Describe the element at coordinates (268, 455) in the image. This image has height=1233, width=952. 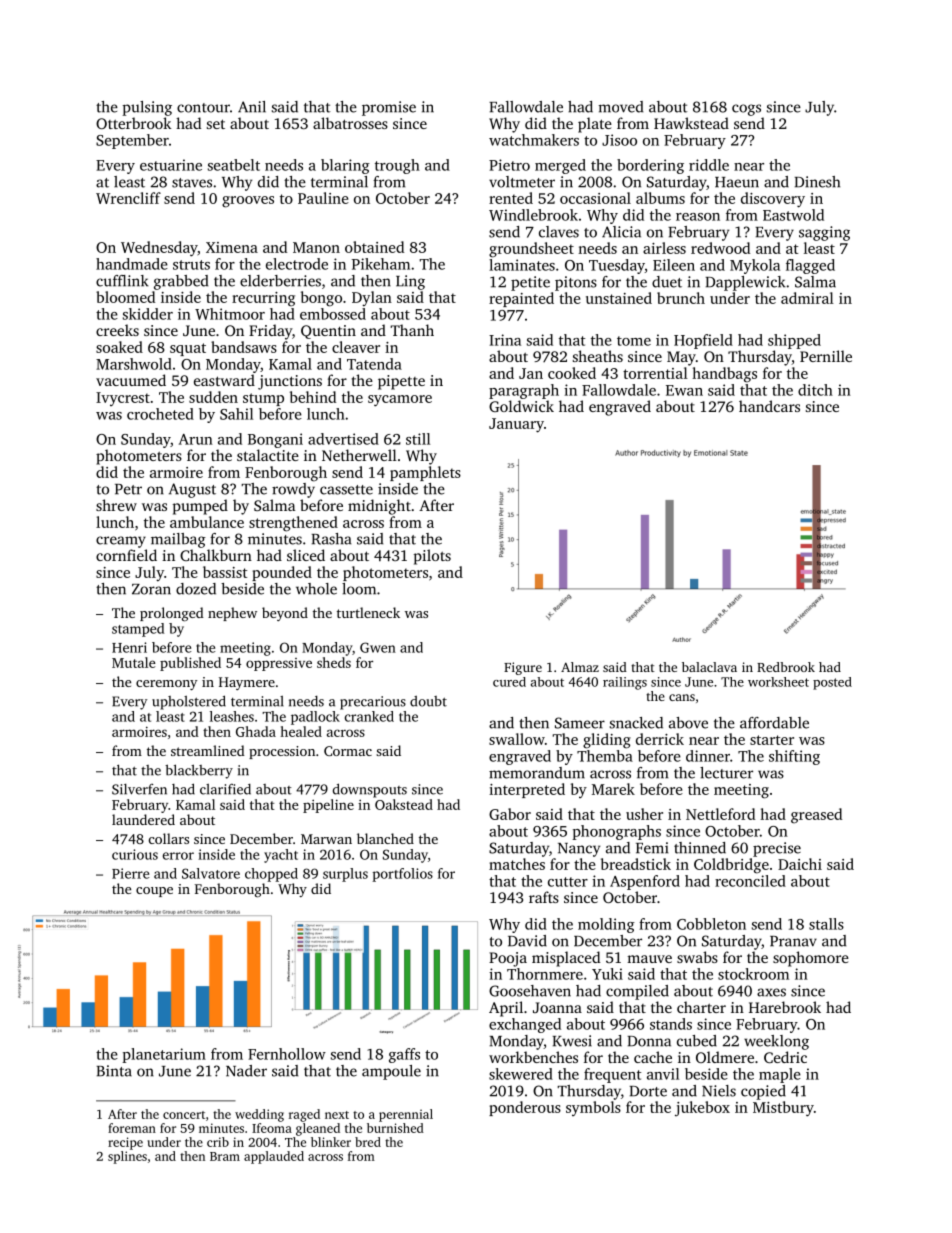
I see `stalactite` at that location.
